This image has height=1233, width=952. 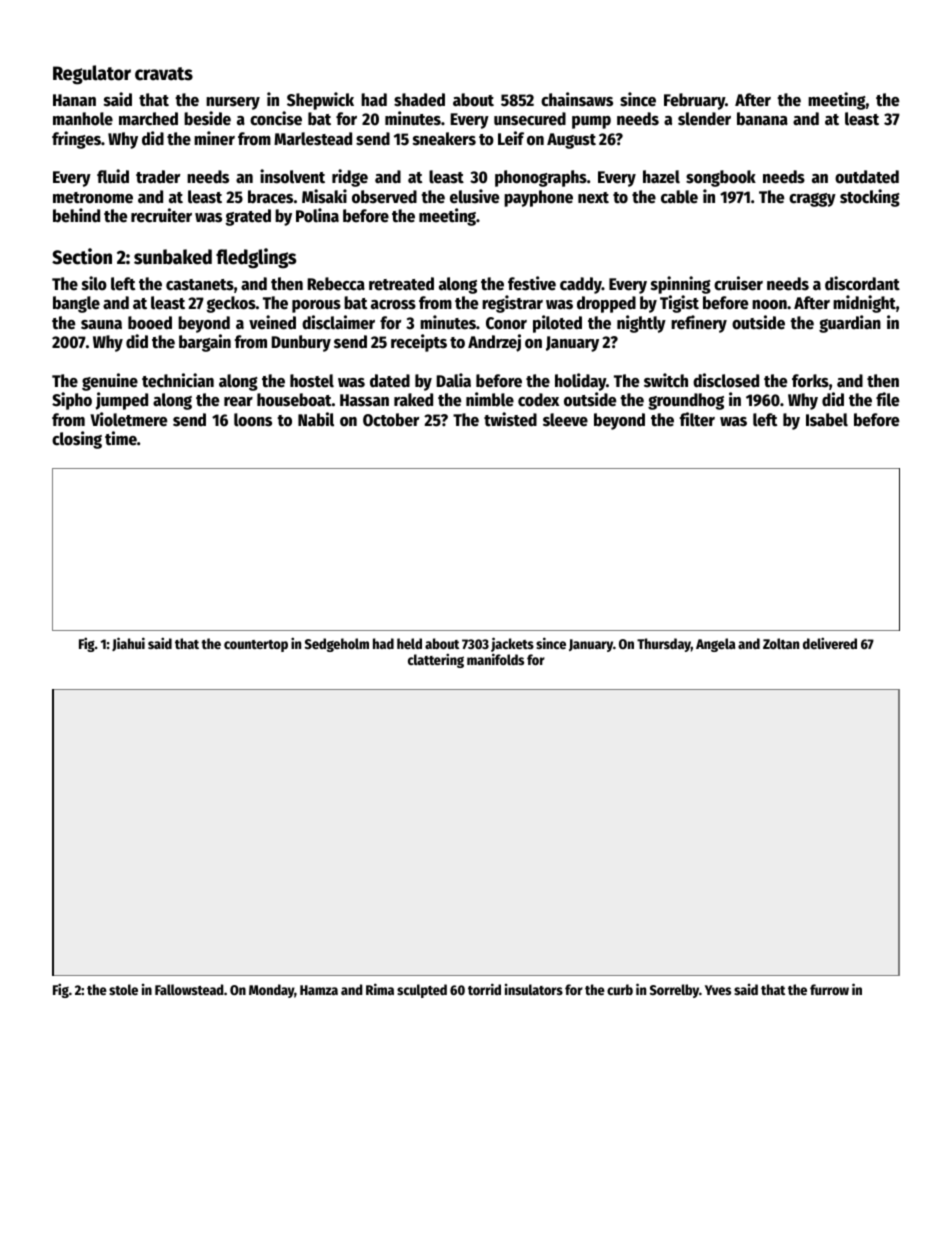 What do you see at coordinates (422, 991) in the image?
I see `sculpted` at bounding box center [422, 991].
